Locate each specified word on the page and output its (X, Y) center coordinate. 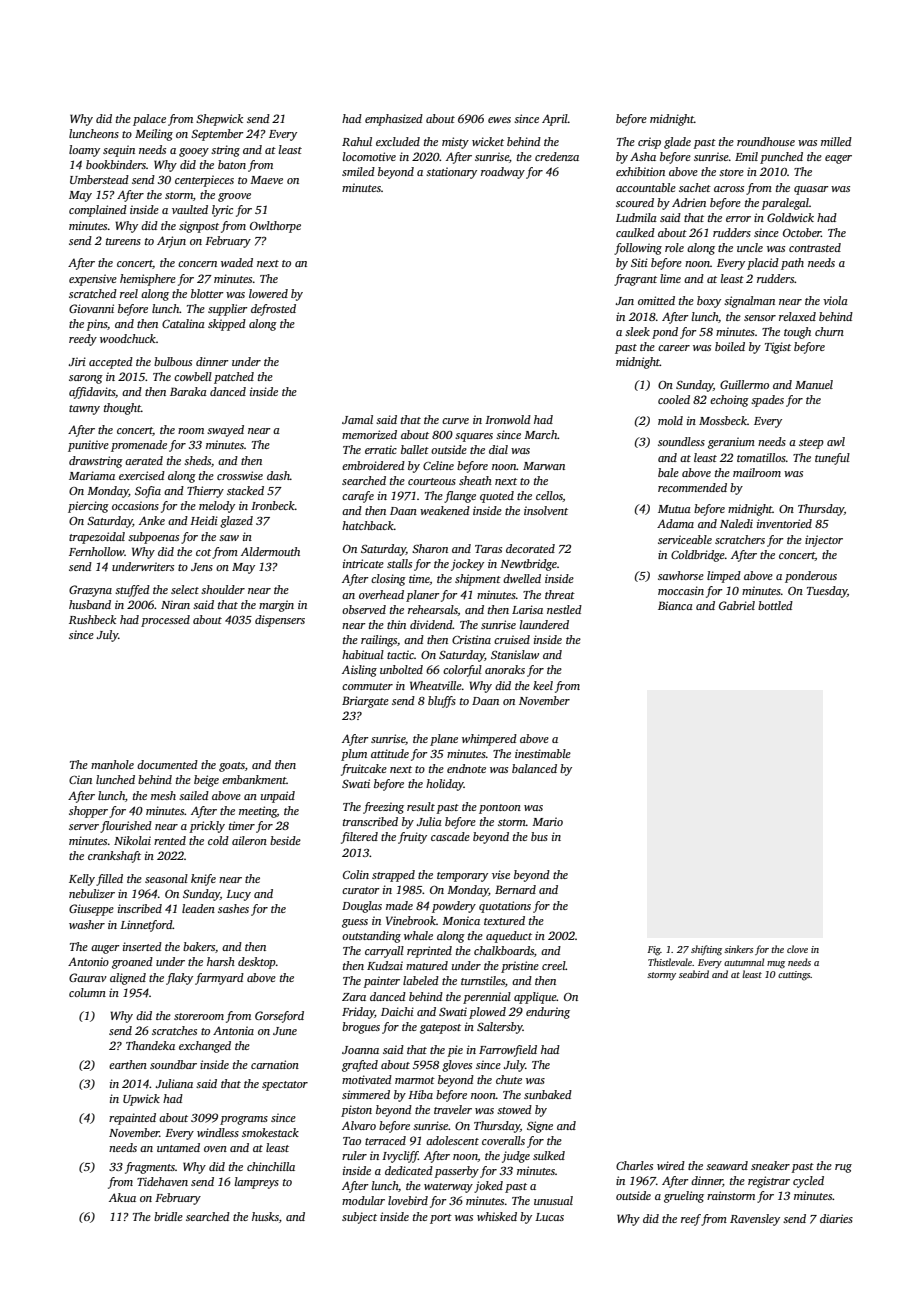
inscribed (140, 908)
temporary (462, 877)
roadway (503, 173)
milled (836, 141)
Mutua (674, 509)
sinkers (738, 949)
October (802, 232)
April (555, 120)
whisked (497, 1216)
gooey (194, 152)
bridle (168, 1216)
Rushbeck (92, 619)
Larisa (527, 609)
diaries (836, 1218)
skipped (227, 325)
